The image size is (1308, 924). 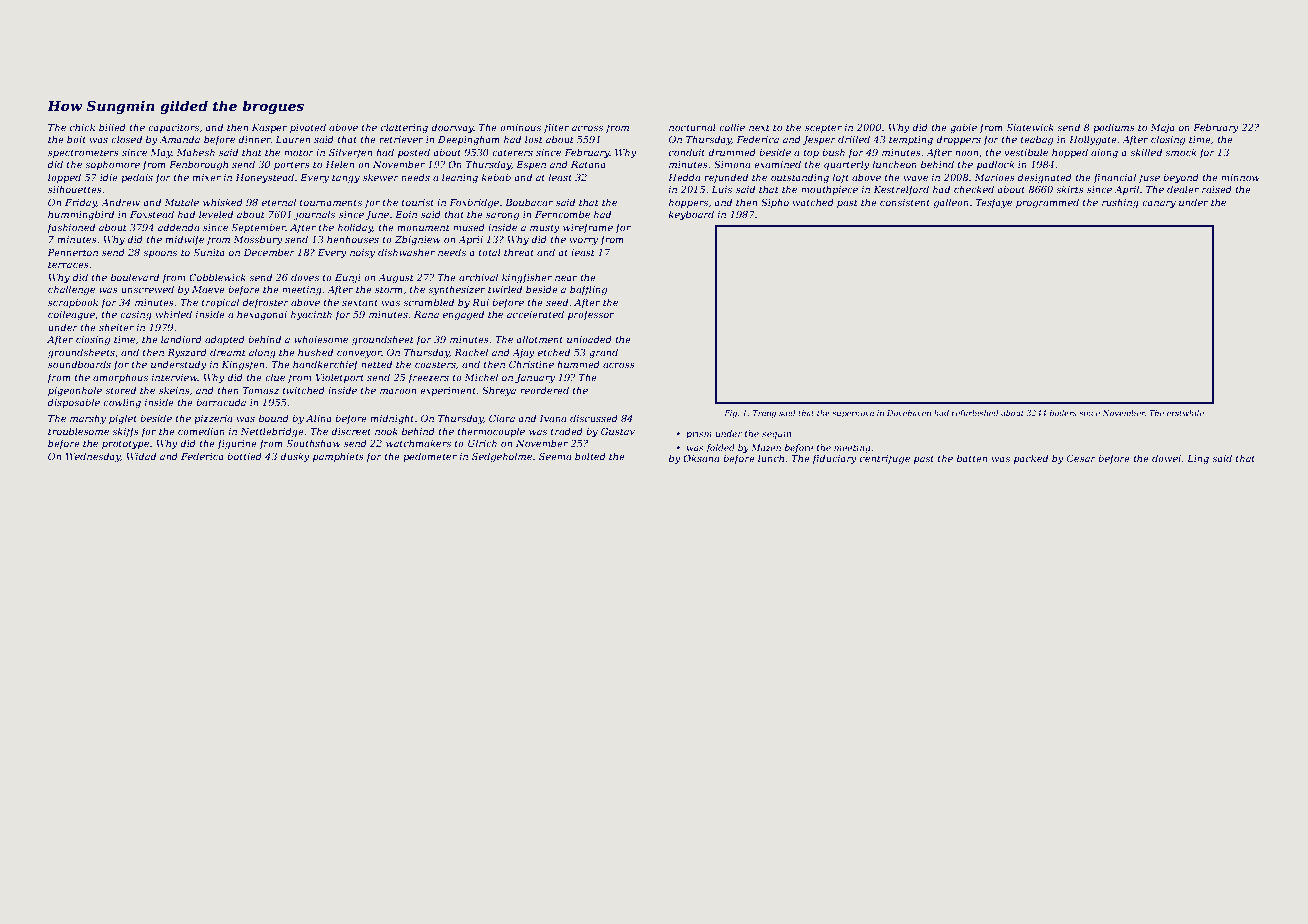 I want to click on Mazen, so click(x=766, y=447).
